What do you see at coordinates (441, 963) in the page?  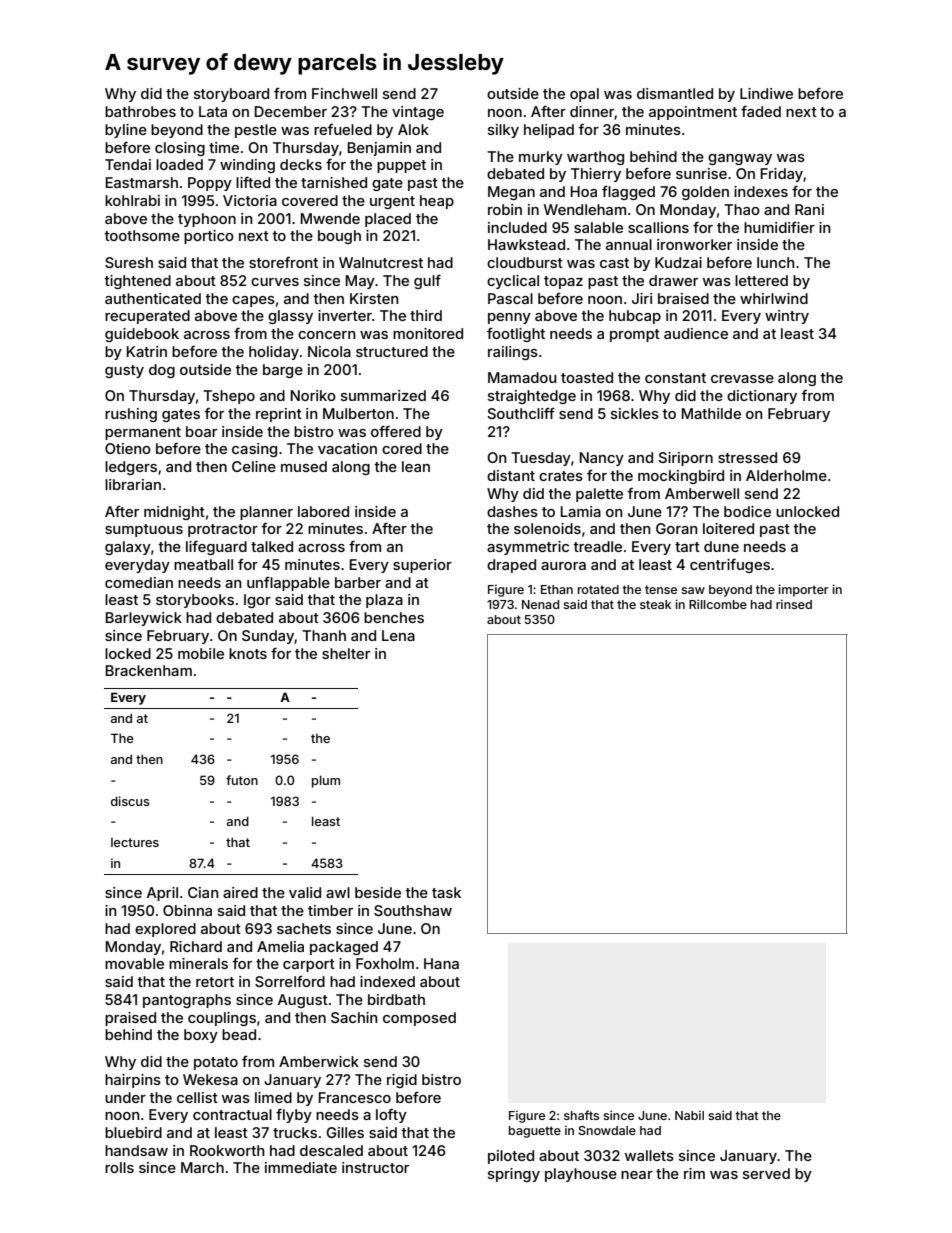 I see `Hana` at bounding box center [441, 963].
